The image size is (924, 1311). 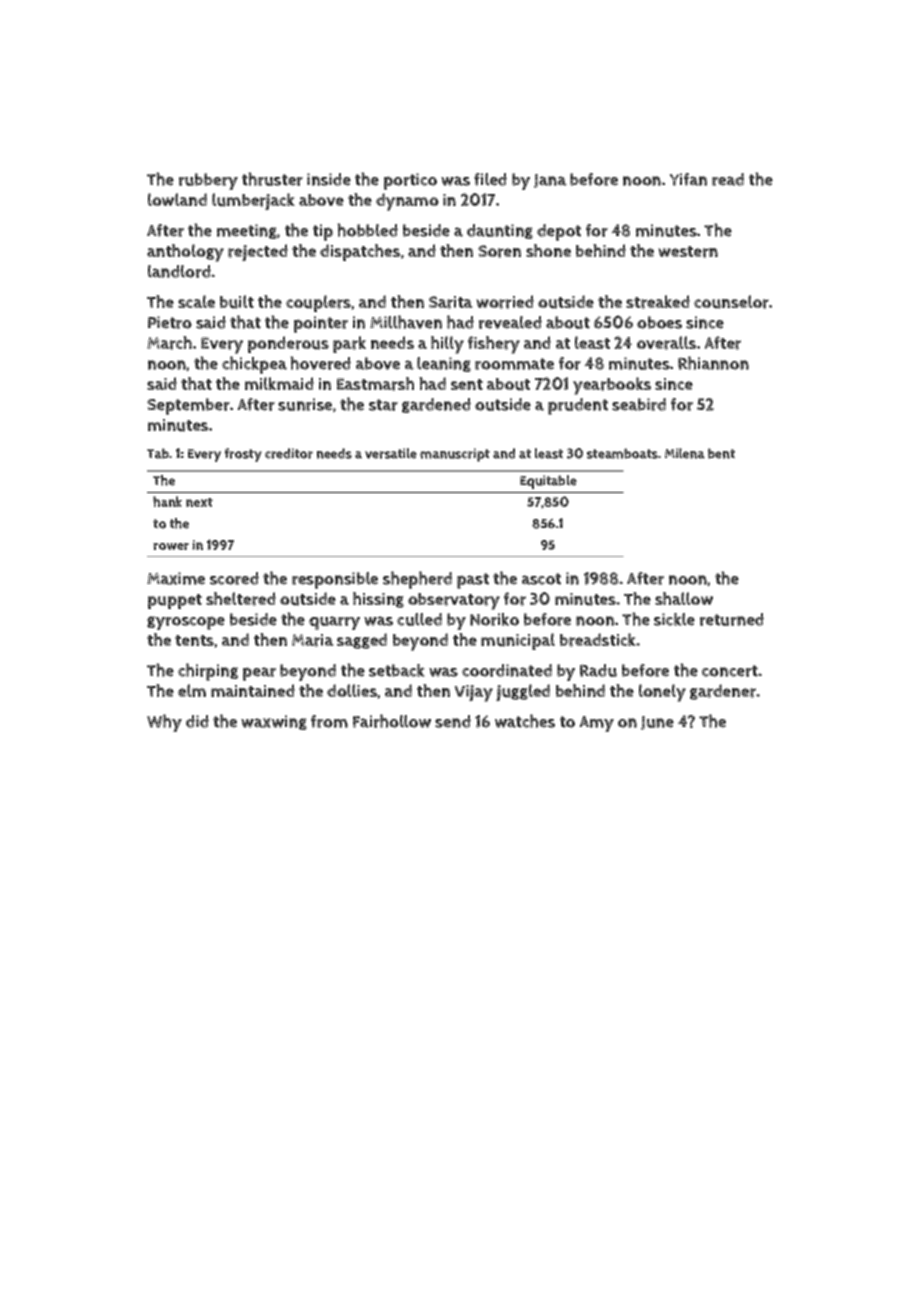 I want to click on anthology, so click(x=185, y=253).
